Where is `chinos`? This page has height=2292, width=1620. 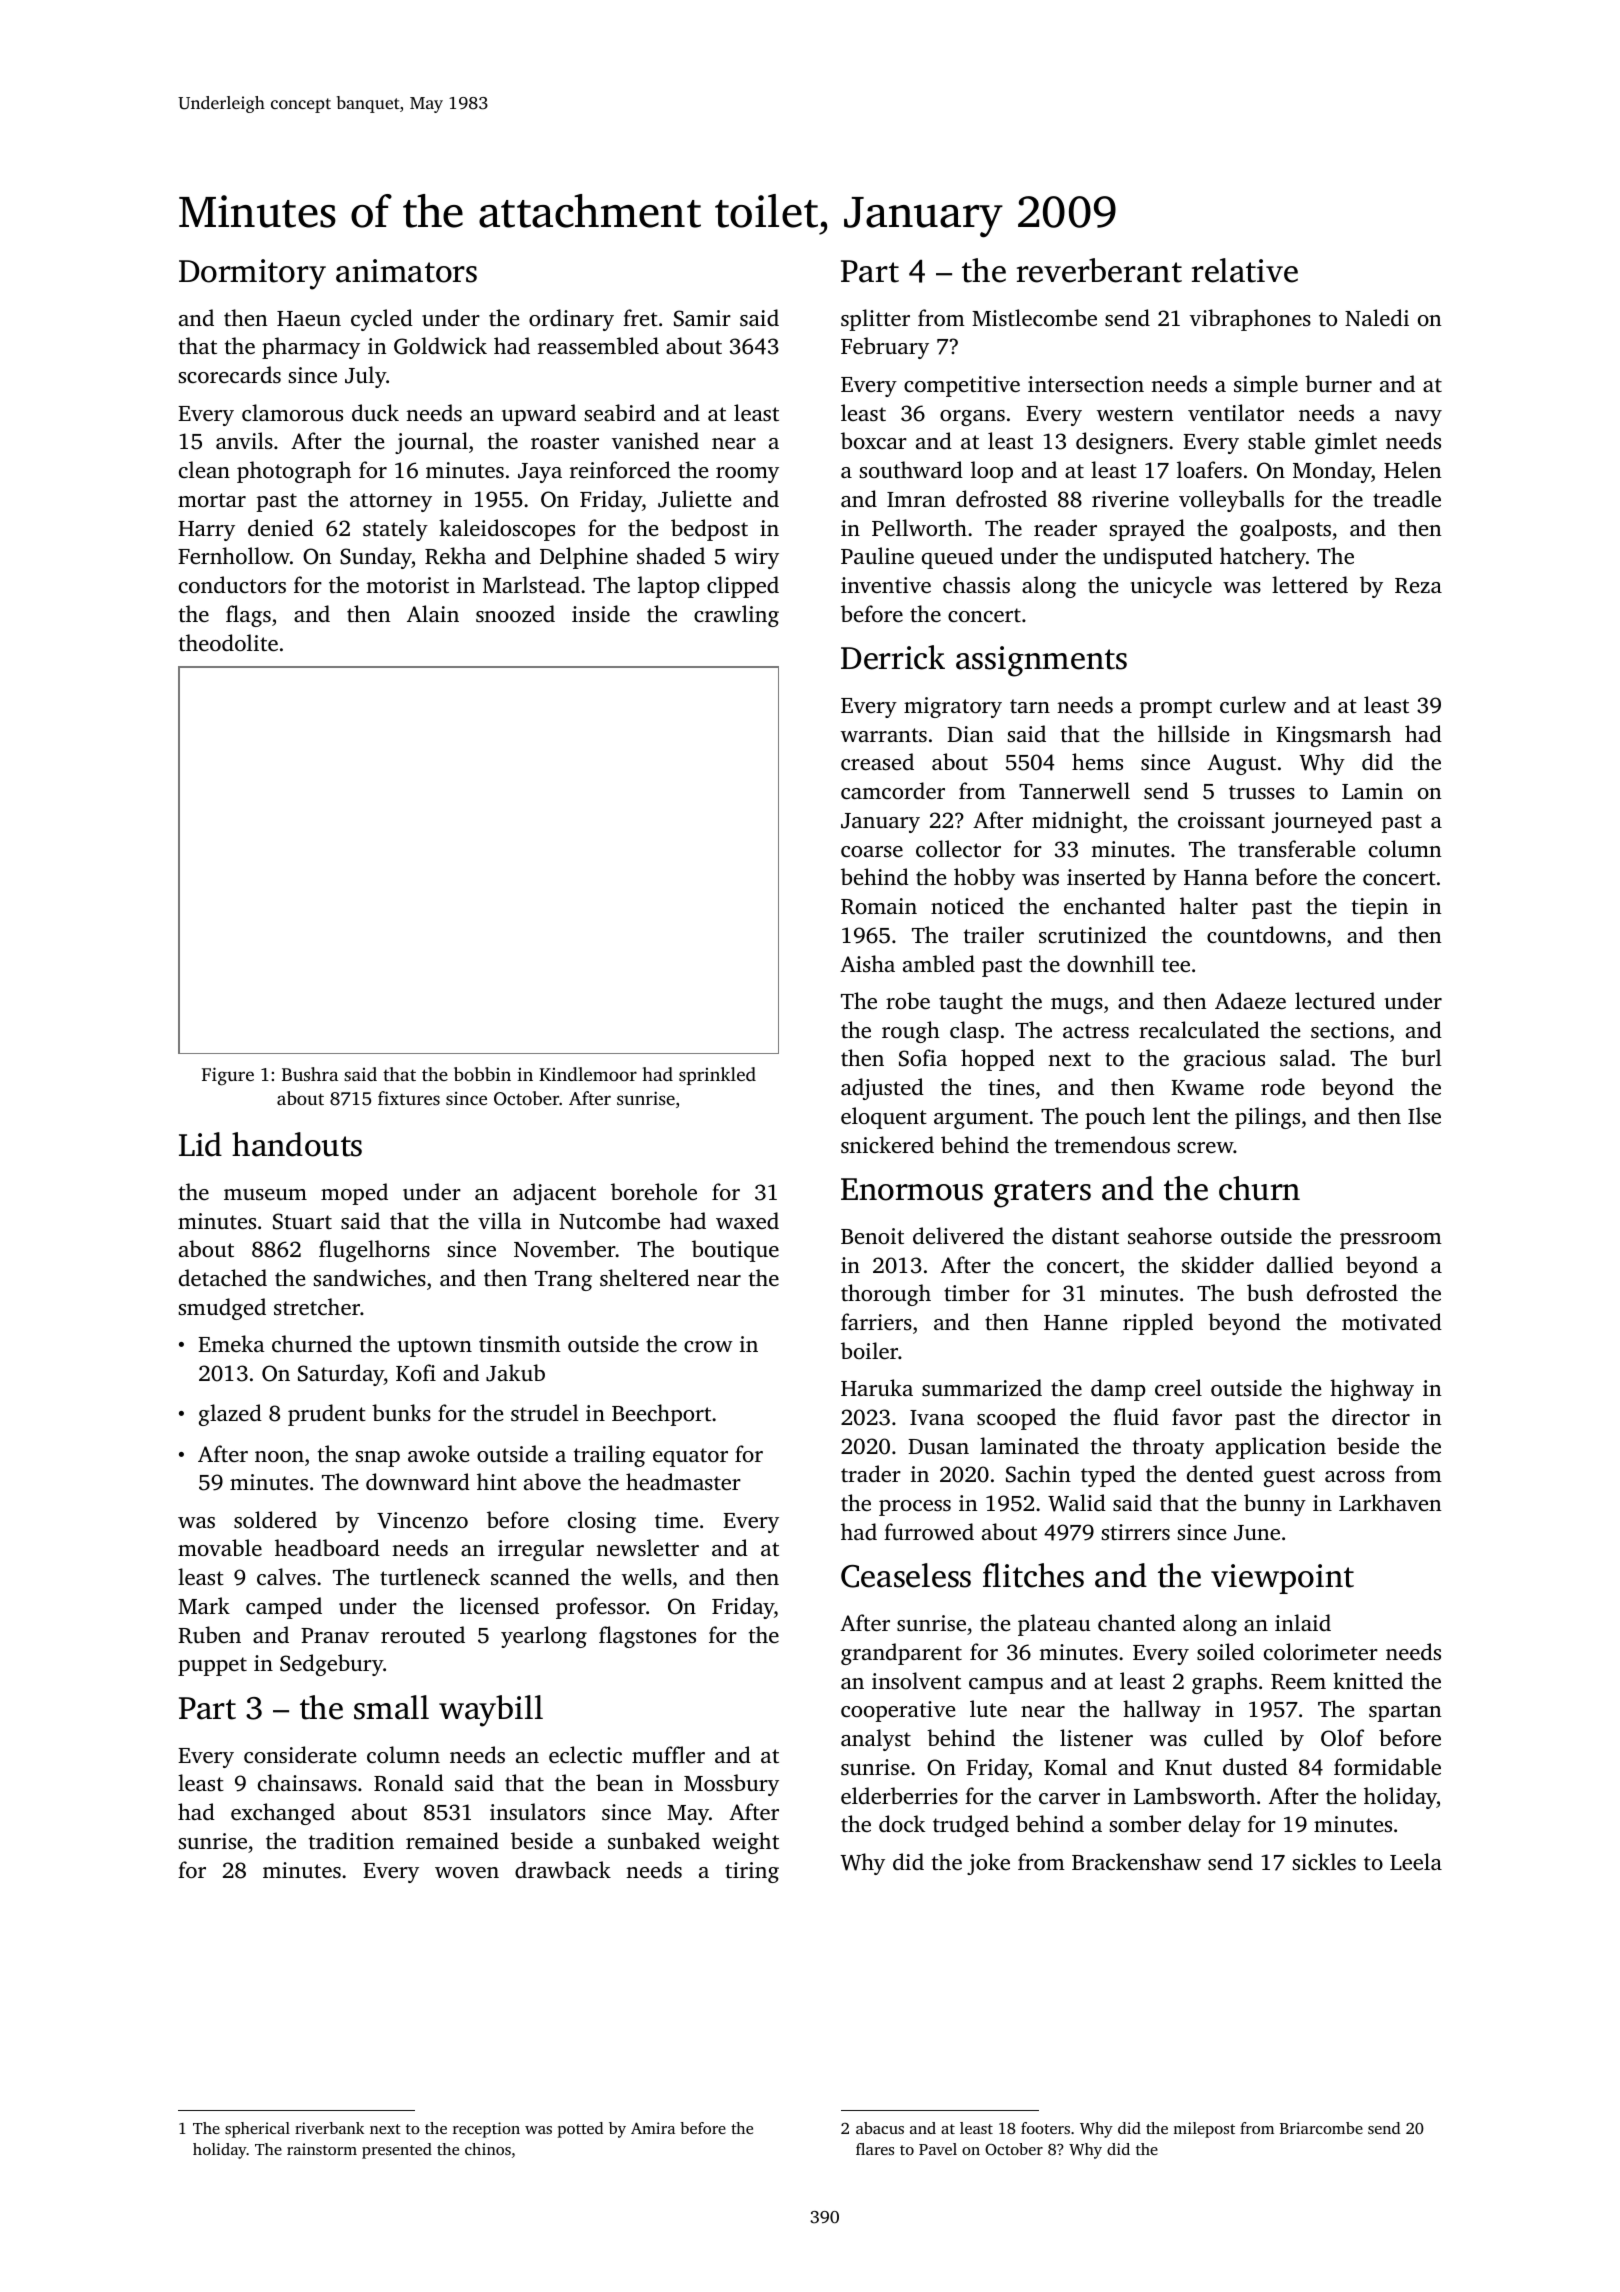 chinos is located at coordinates (488, 2149).
